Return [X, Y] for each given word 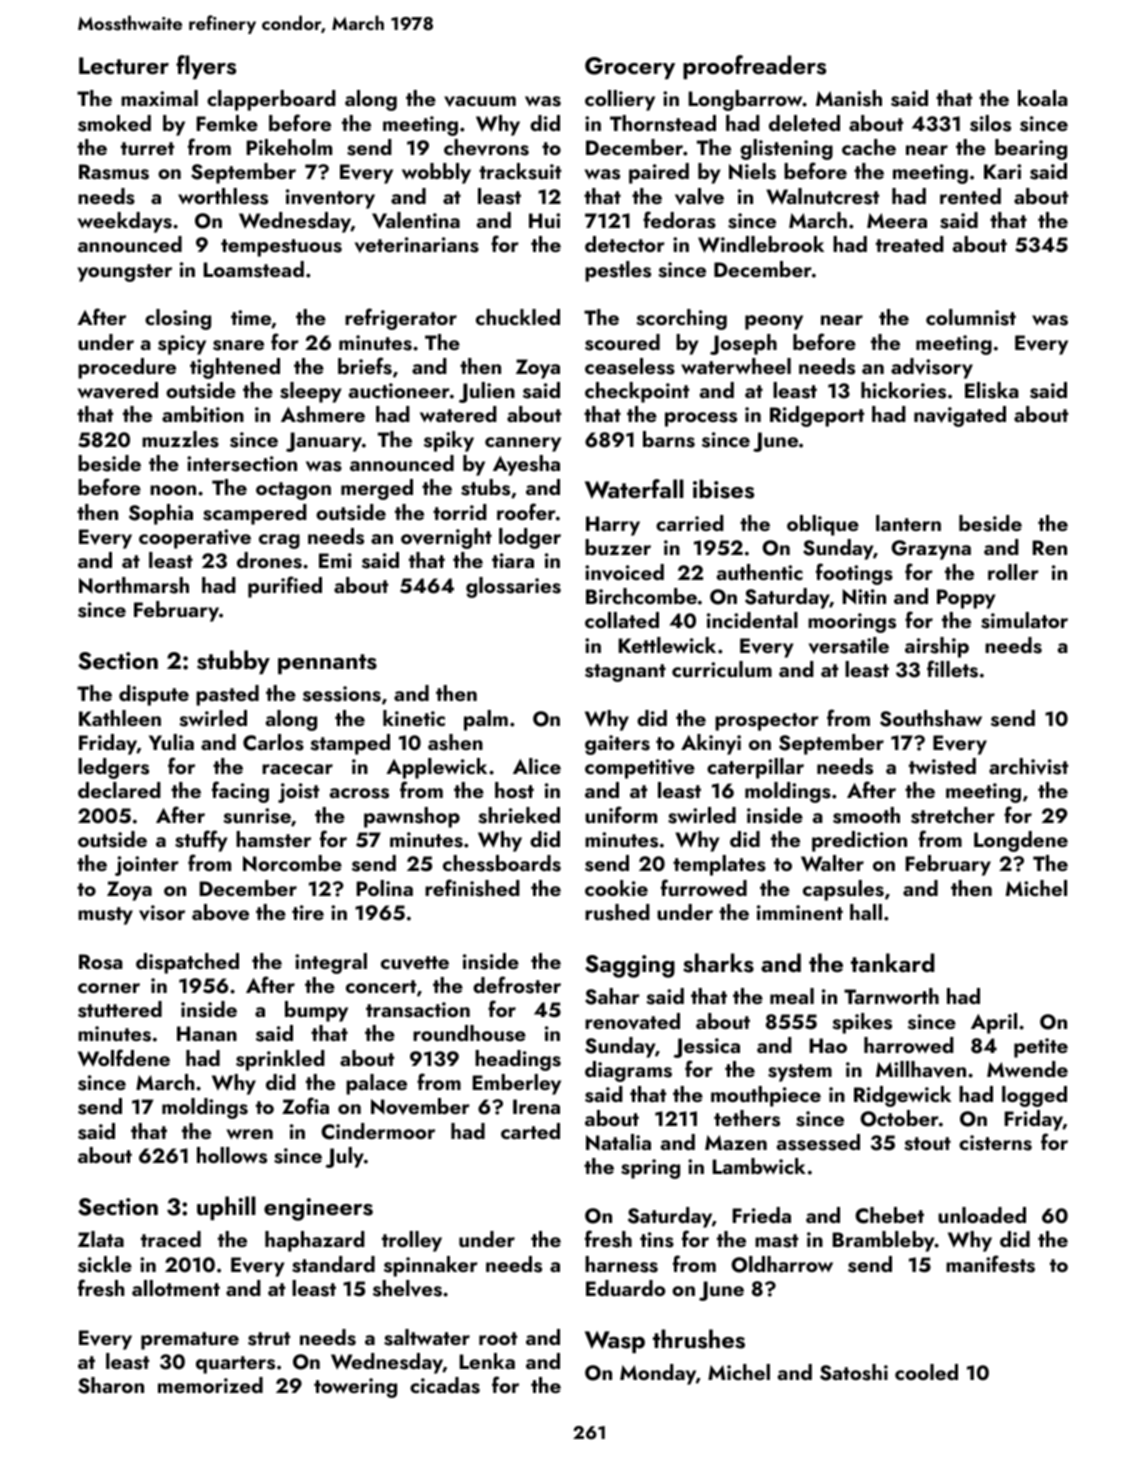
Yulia [171, 742]
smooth [866, 815]
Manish [849, 98]
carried [690, 523]
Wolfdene [124, 1058]
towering [355, 1388]
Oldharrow [782, 1264]
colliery [620, 100]
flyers [206, 67]
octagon [293, 491]
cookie [616, 888]
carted [530, 1131]
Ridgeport [817, 416]
